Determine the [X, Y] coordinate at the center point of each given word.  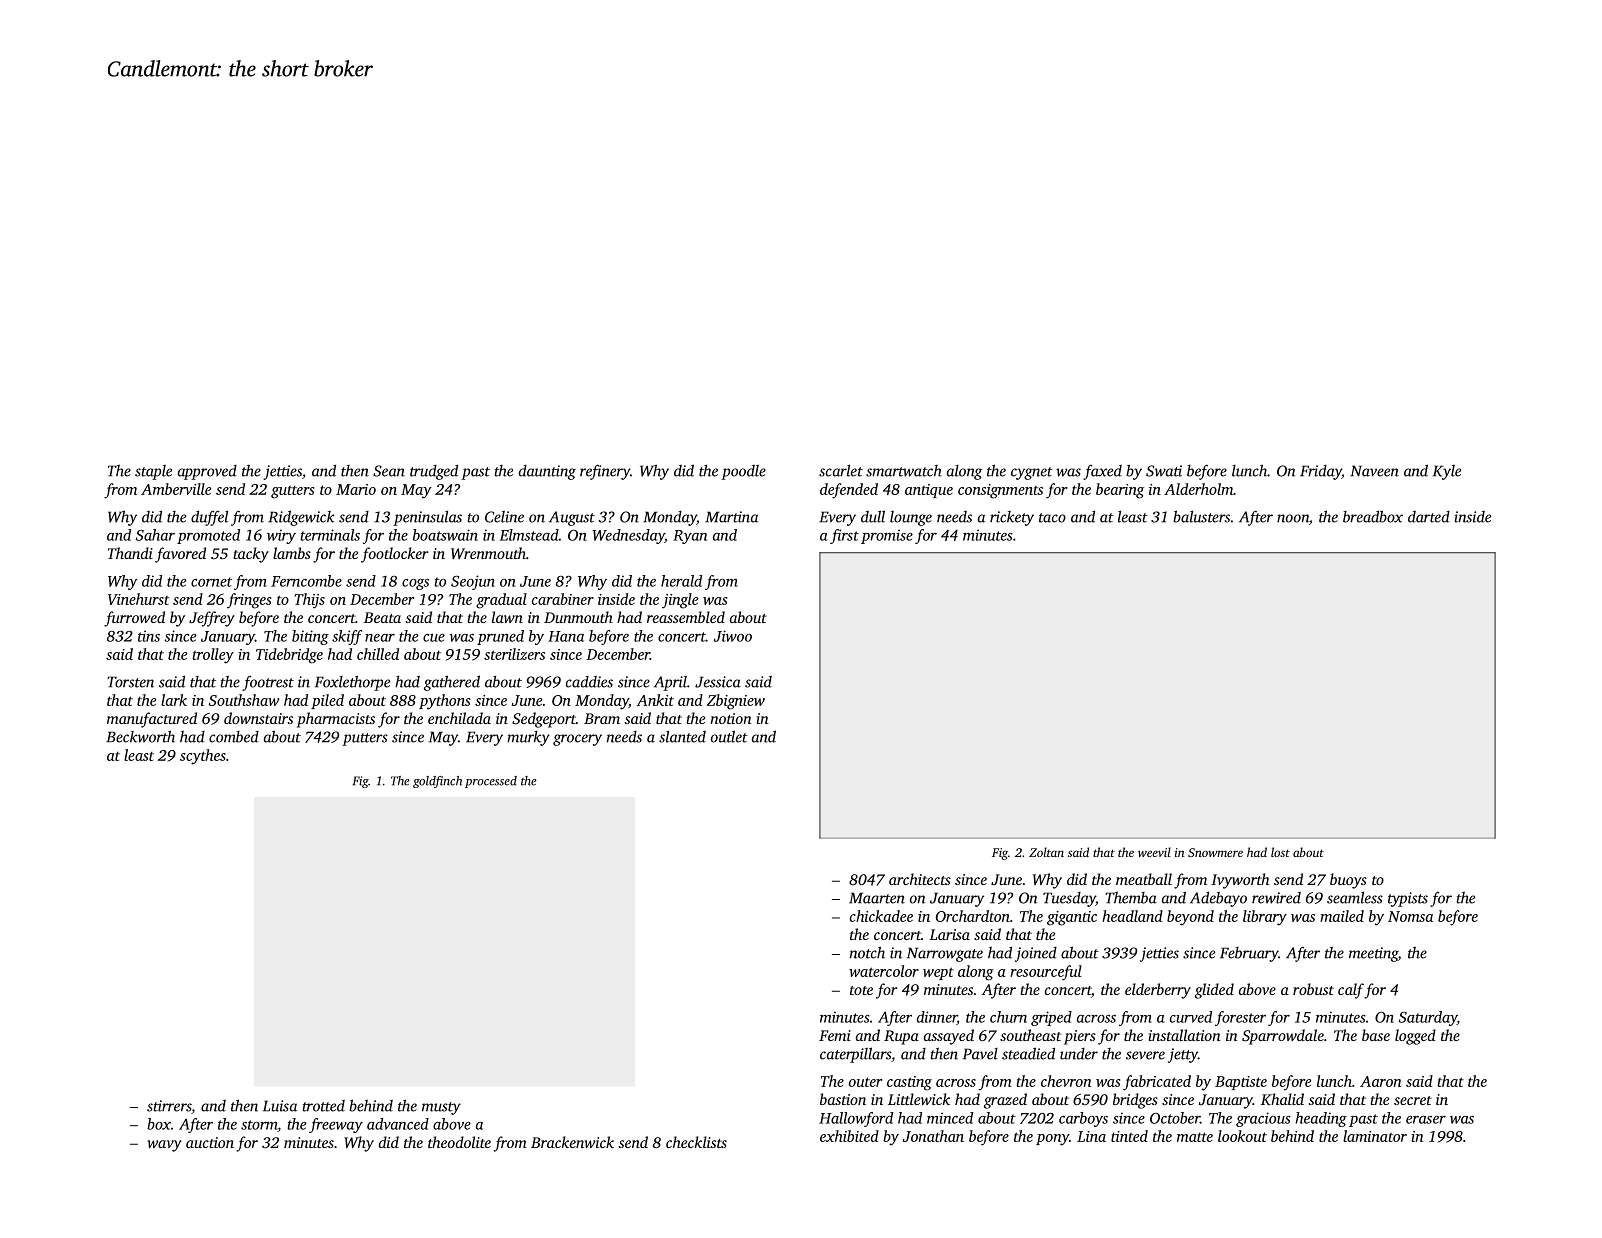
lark [174, 700]
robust [1313, 989]
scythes [203, 757]
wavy [165, 1146]
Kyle [1447, 472]
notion [731, 718]
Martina [731, 517]
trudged [434, 472]
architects [920, 879]
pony [1052, 1140]
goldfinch [437, 782]
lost [1280, 852]
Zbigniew [736, 702]
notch [867, 952]
